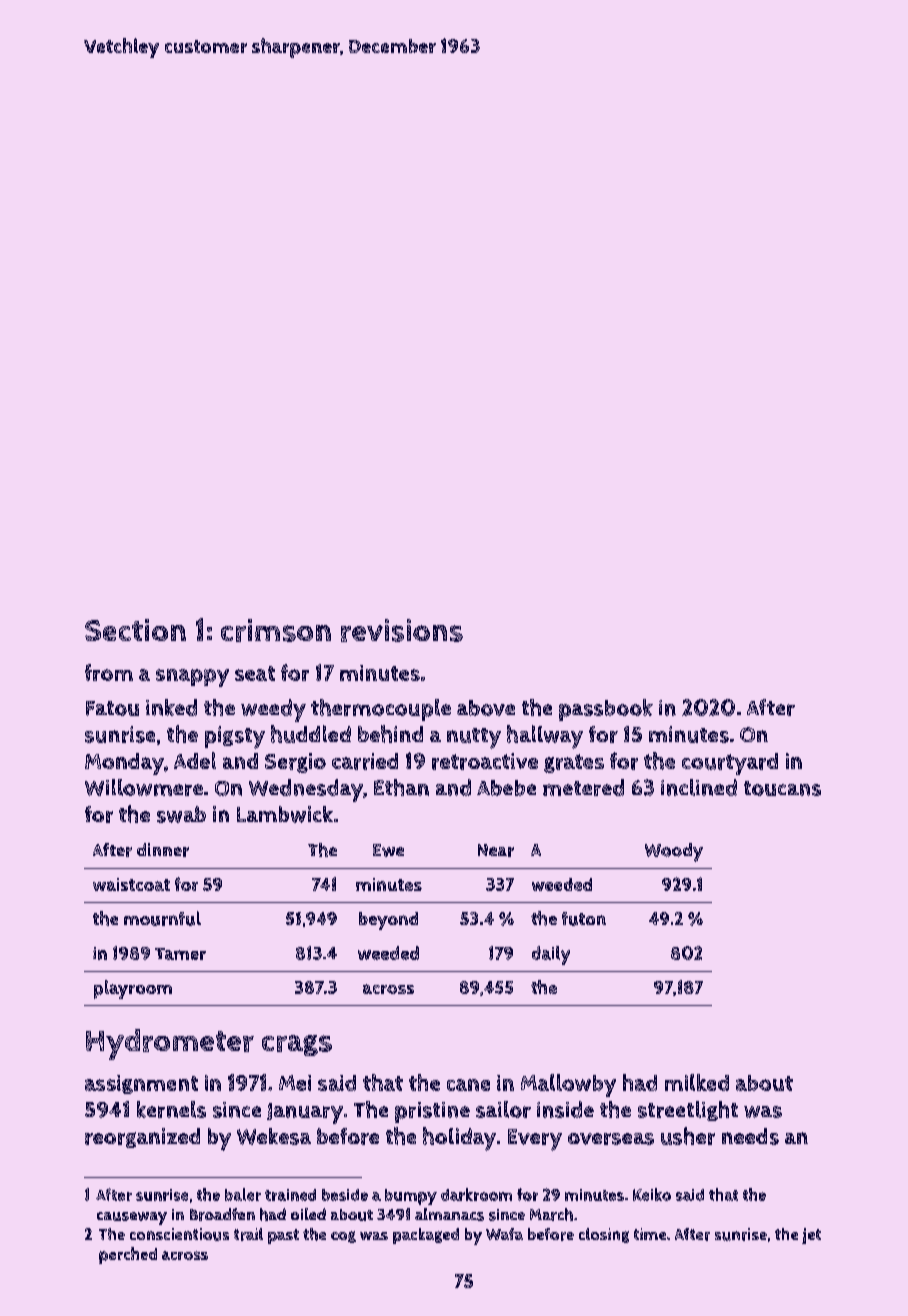  I want to click on passbook, so click(606, 710).
